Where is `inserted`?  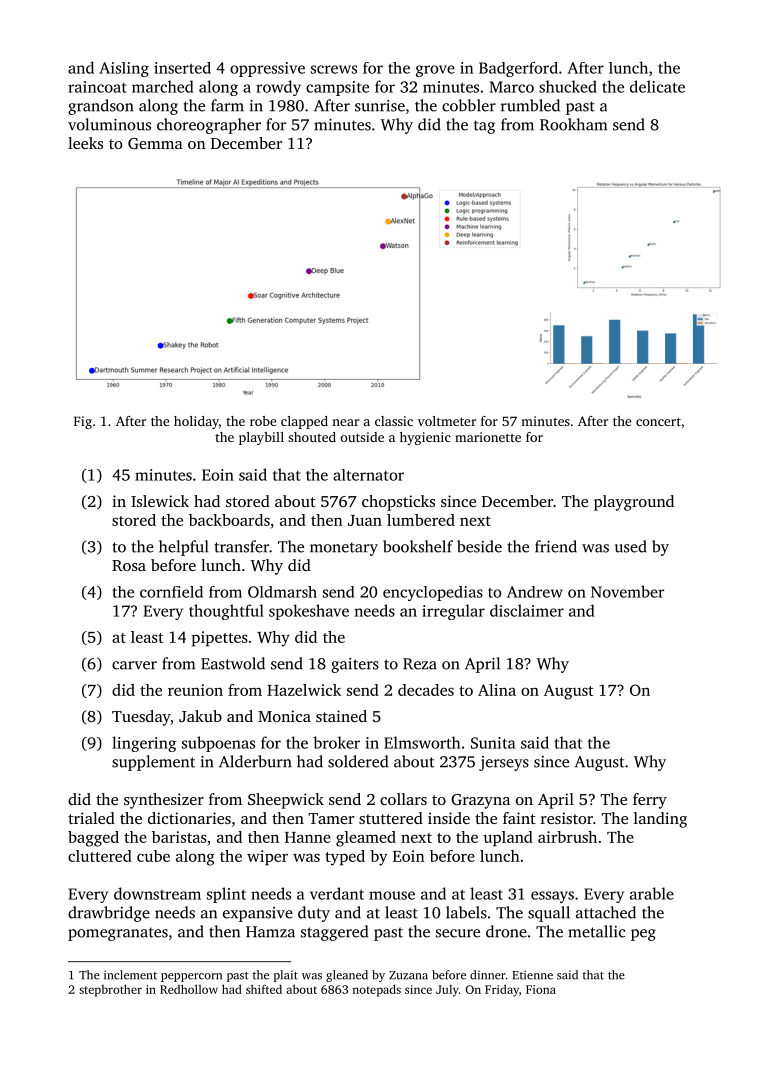 inserted is located at coordinates (182, 68).
